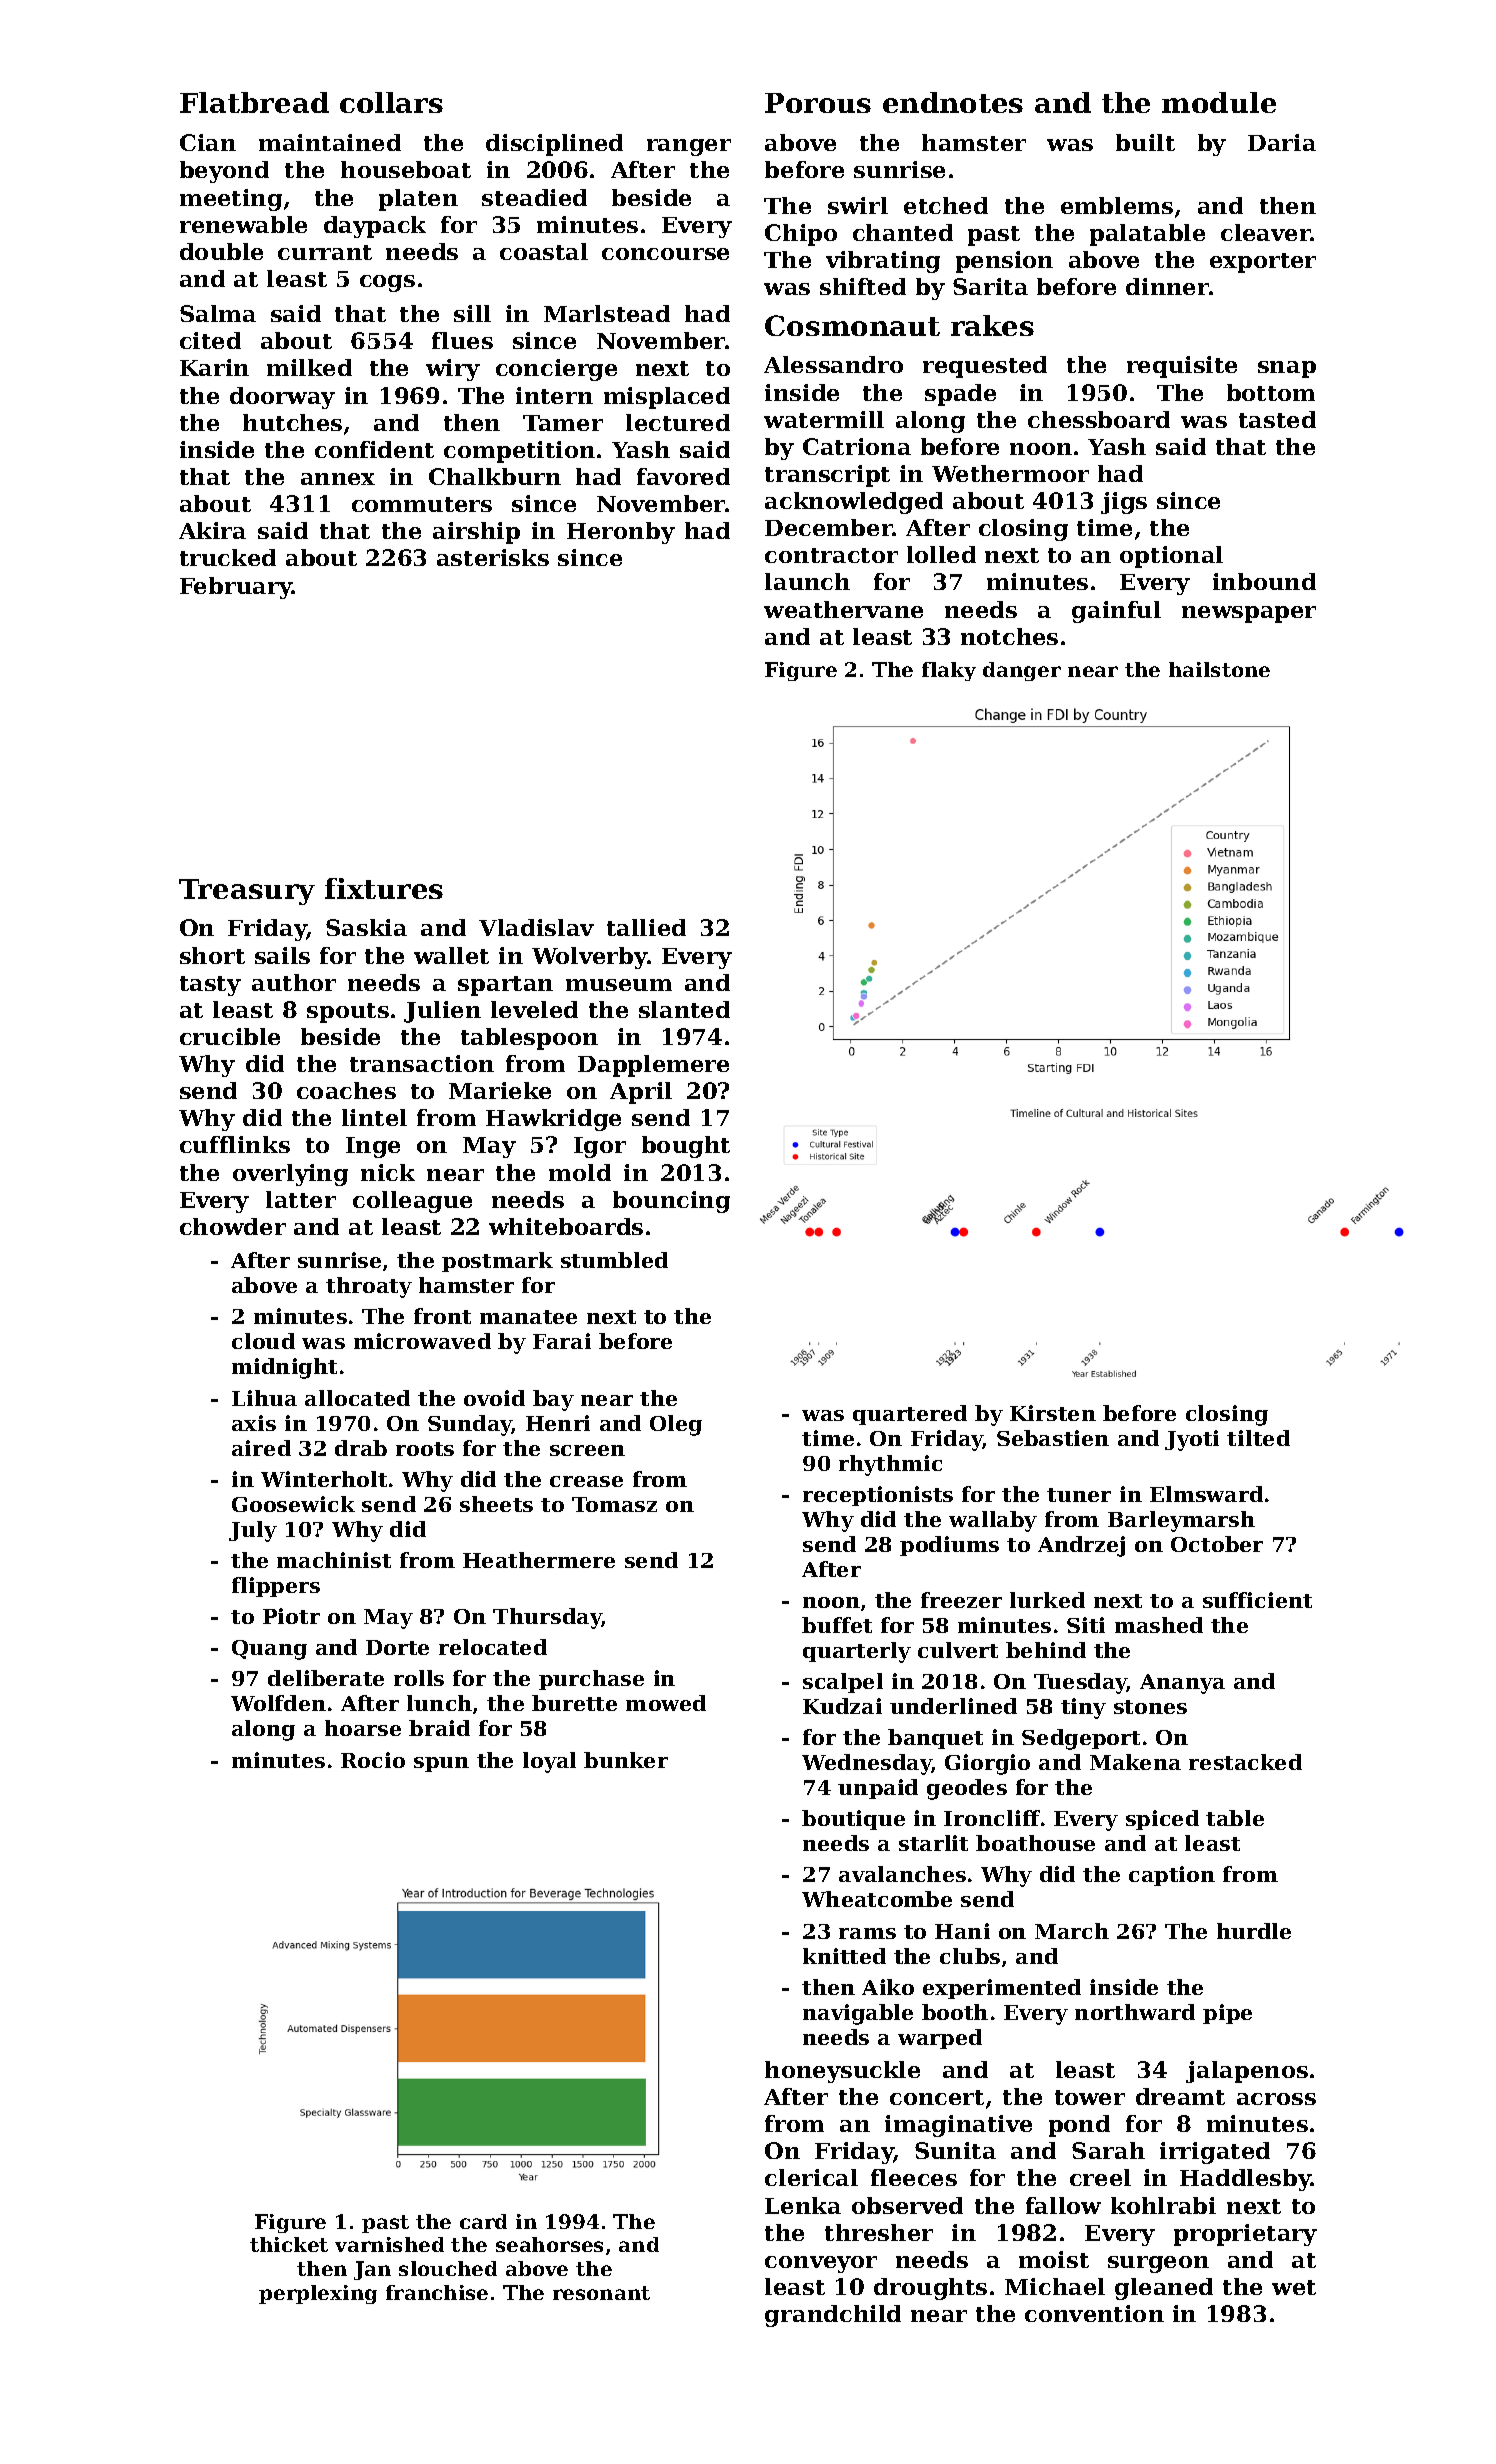 Image resolution: width=1496 pixels, height=2464 pixels. I want to click on tilted, so click(1258, 1438).
